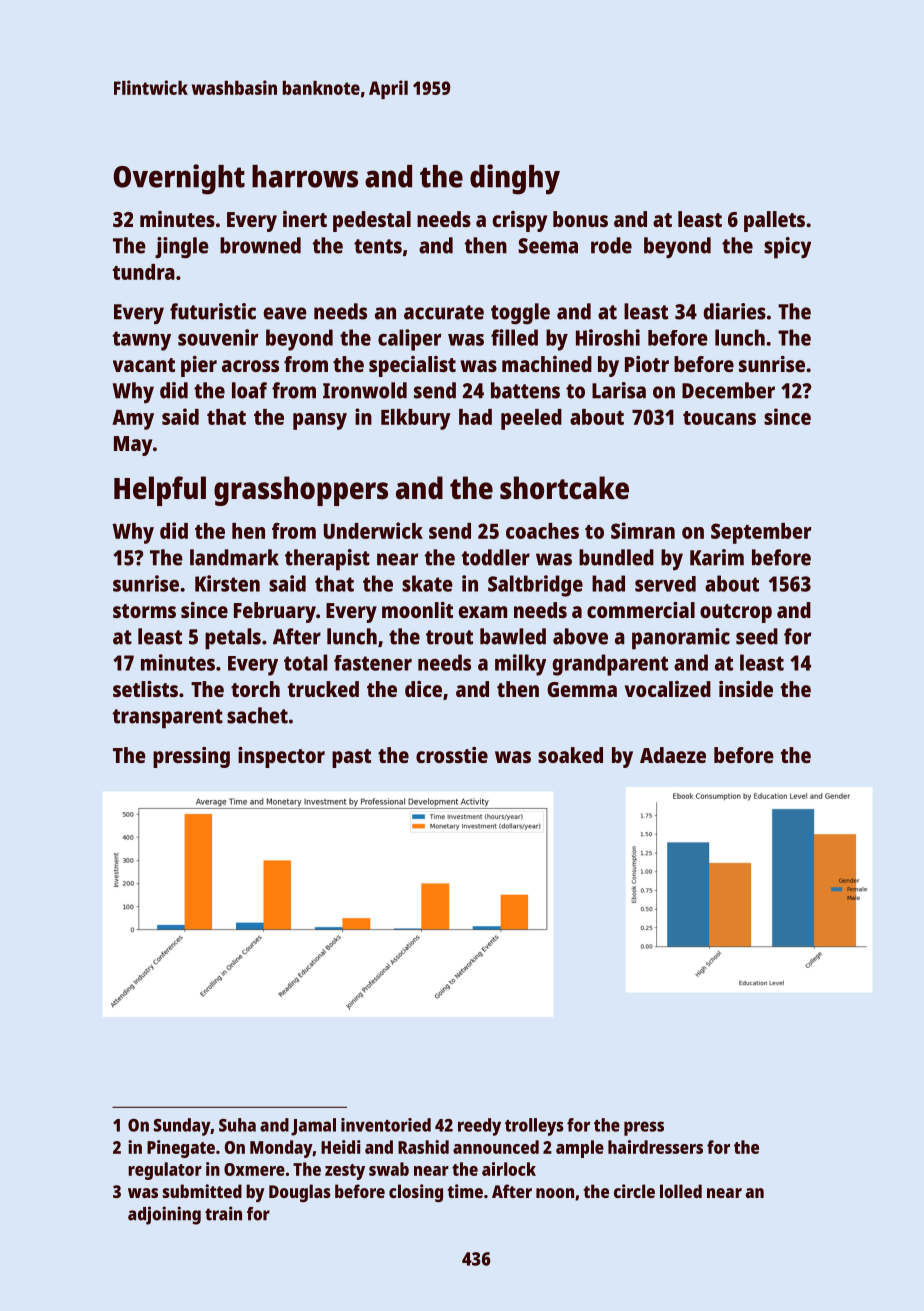 The width and height of the image is (924, 1311). I want to click on Elkbury, so click(416, 419).
